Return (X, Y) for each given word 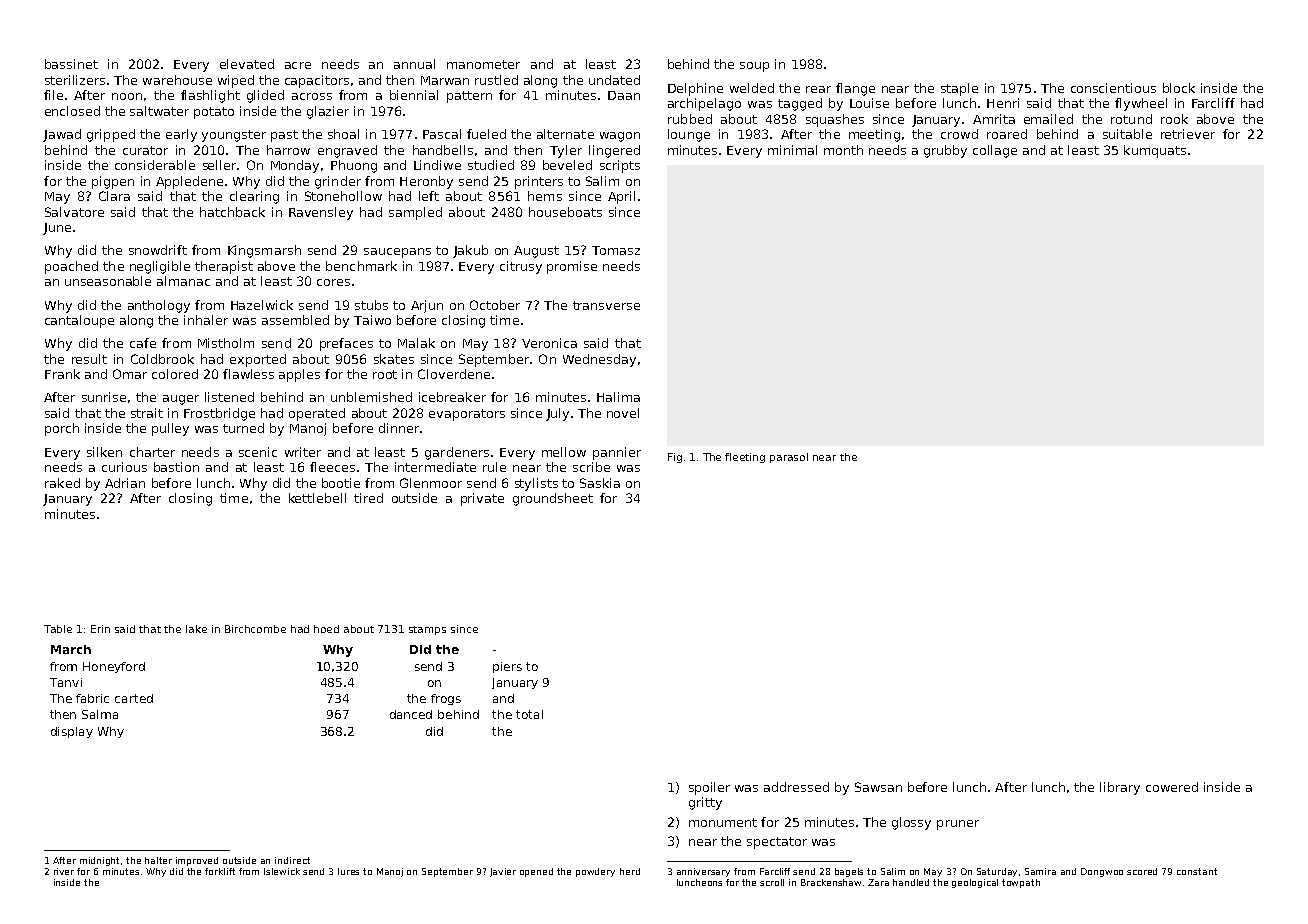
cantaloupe (79, 321)
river (64, 871)
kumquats (1155, 151)
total (529, 714)
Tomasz (616, 250)
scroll (772, 882)
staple (959, 89)
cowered (1172, 787)
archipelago (704, 104)
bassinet (71, 64)
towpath (1021, 883)
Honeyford (114, 667)
